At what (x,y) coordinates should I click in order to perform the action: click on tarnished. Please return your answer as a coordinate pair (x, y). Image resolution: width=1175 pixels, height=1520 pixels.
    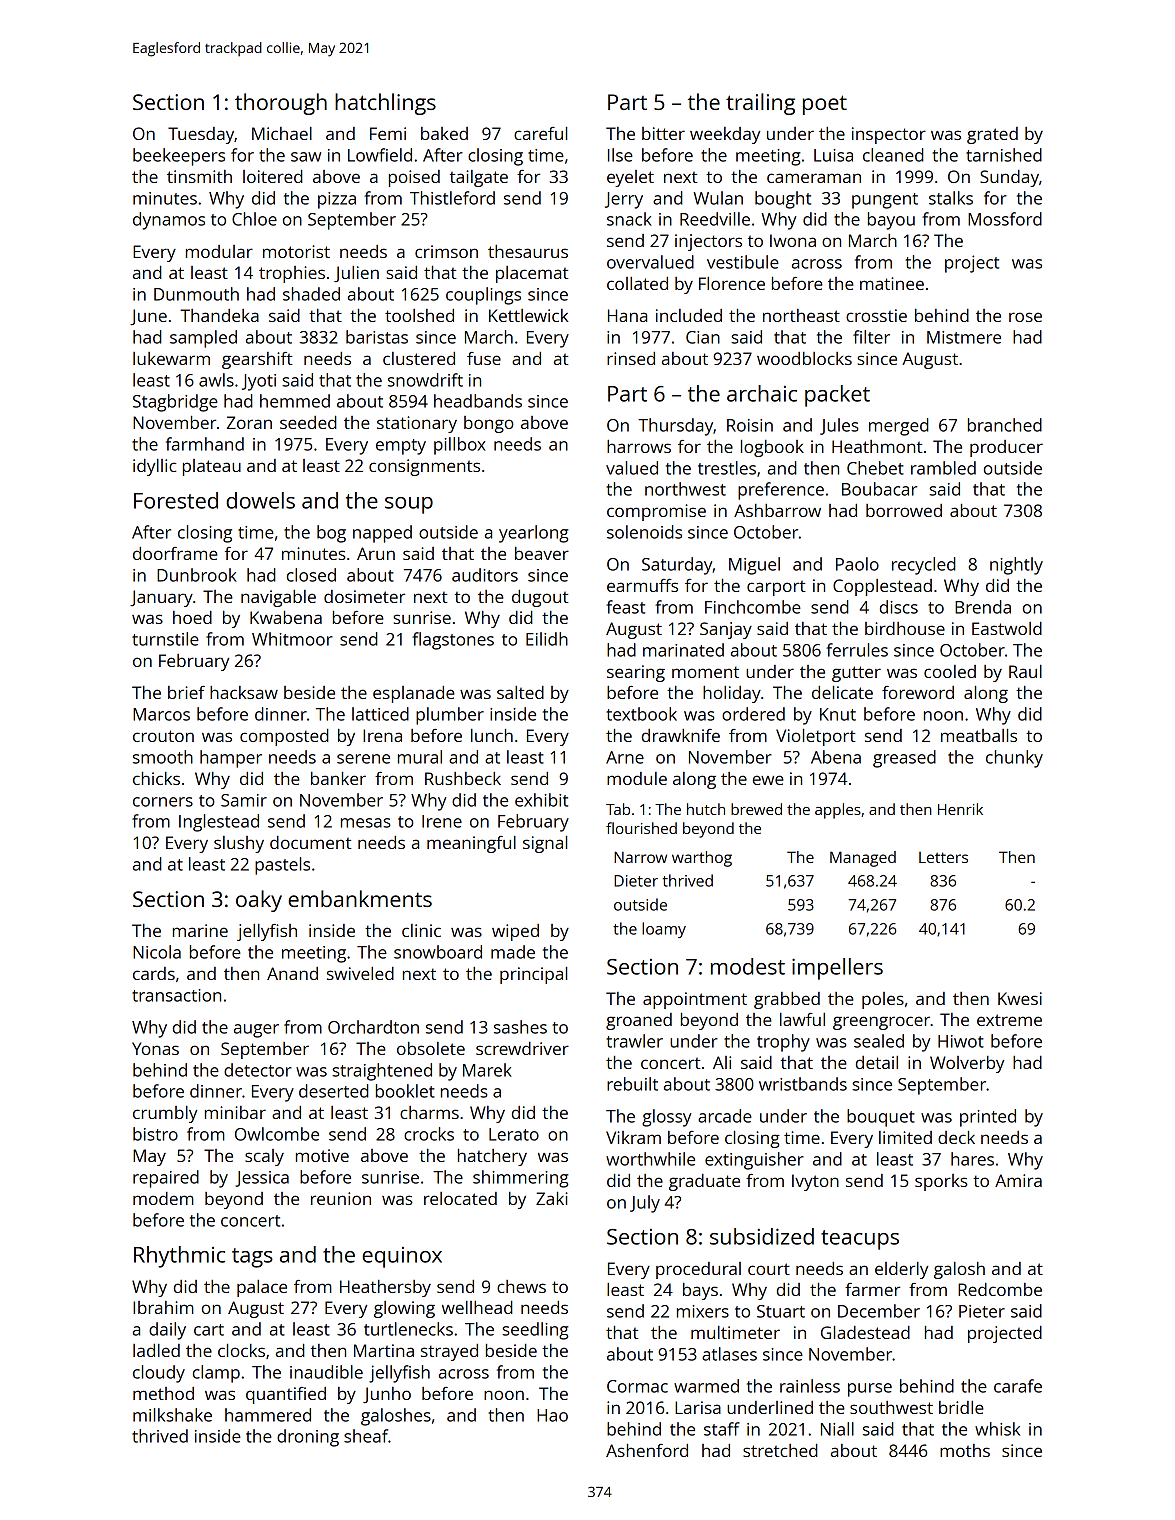
    Looking at the image, I should click on (1004, 155).
